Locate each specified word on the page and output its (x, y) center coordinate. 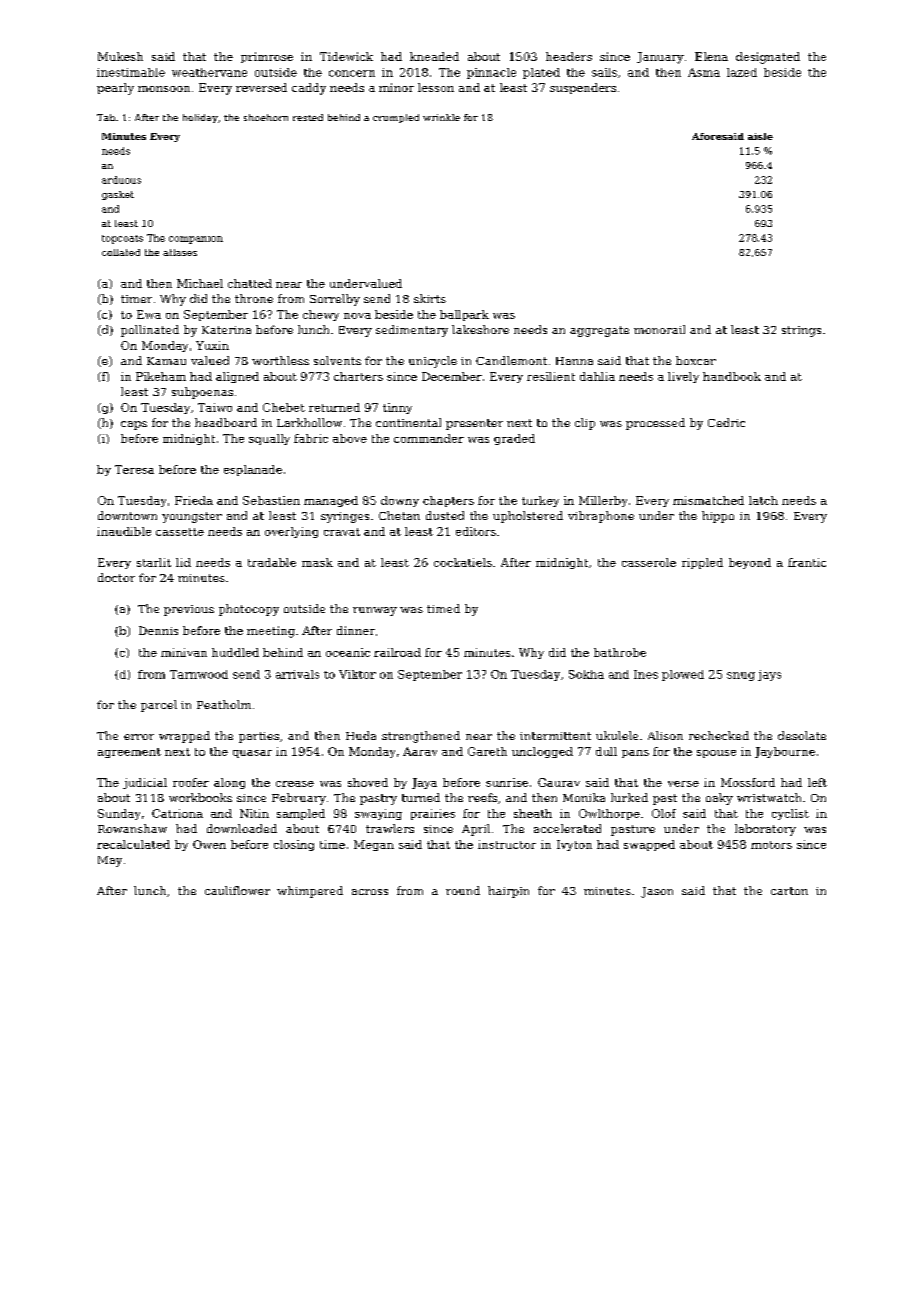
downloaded (242, 828)
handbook (732, 376)
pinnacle (491, 73)
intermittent (555, 736)
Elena (711, 56)
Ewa (149, 314)
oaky (719, 799)
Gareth (487, 751)
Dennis (158, 630)
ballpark (464, 315)
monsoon (164, 89)
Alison (665, 735)
